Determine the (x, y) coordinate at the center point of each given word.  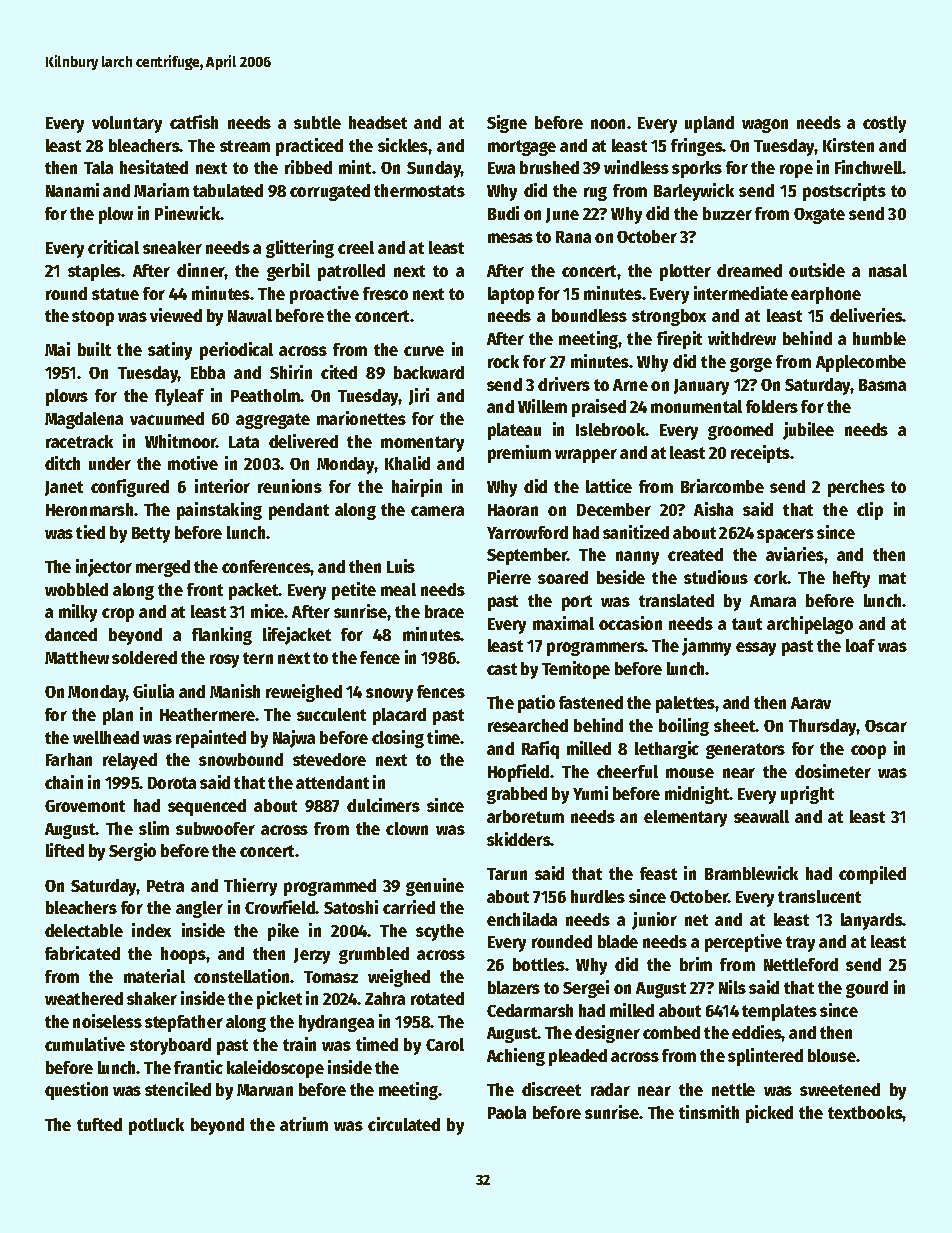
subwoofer (215, 828)
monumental (696, 406)
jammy (706, 647)
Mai (57, 349)
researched (528, 725)
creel (356, 247)
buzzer (727, 213)
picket (279, 1000)
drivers (564, 384)
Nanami (72, 190)
